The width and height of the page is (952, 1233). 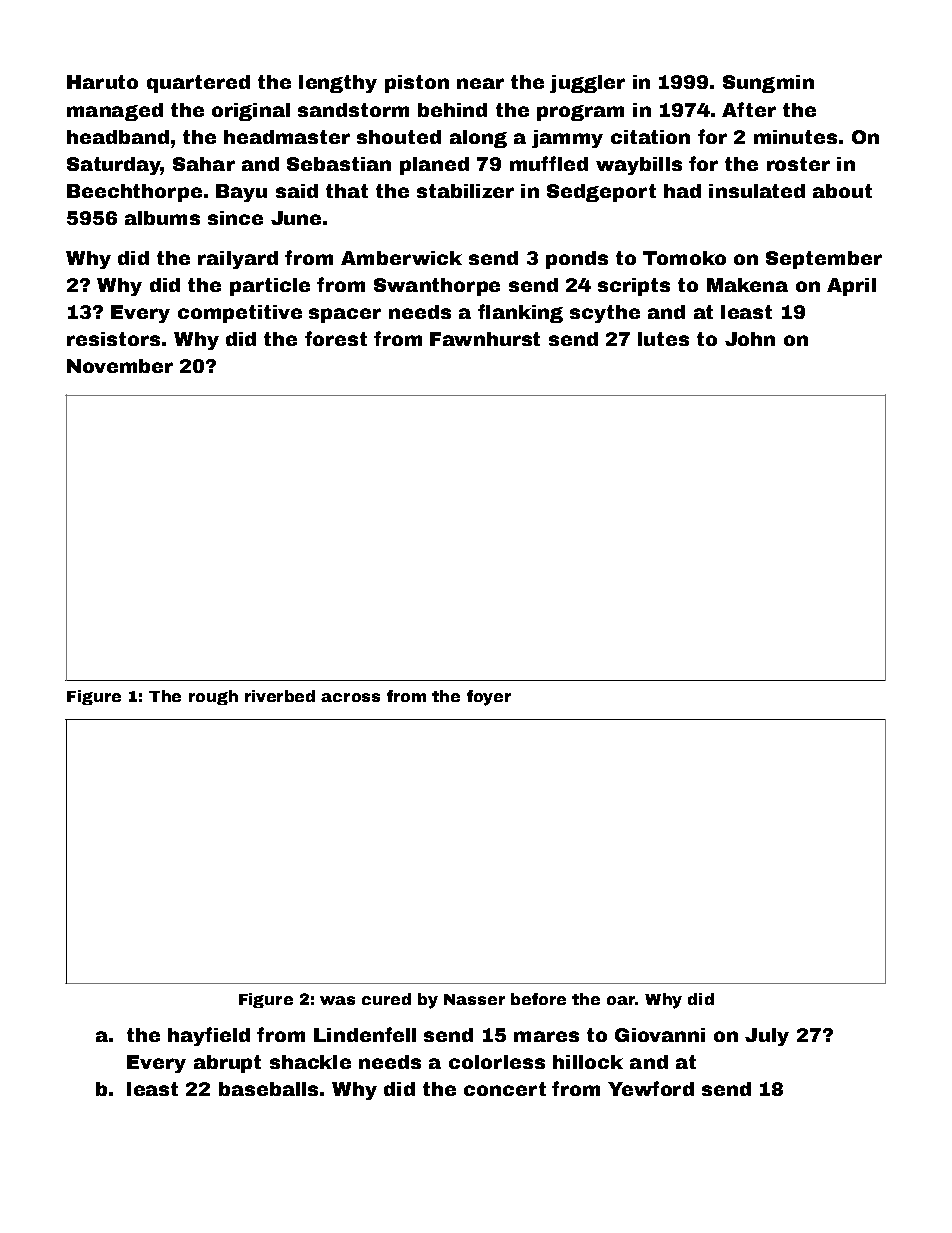 I want to click on across, so click(x=350, y=697).
